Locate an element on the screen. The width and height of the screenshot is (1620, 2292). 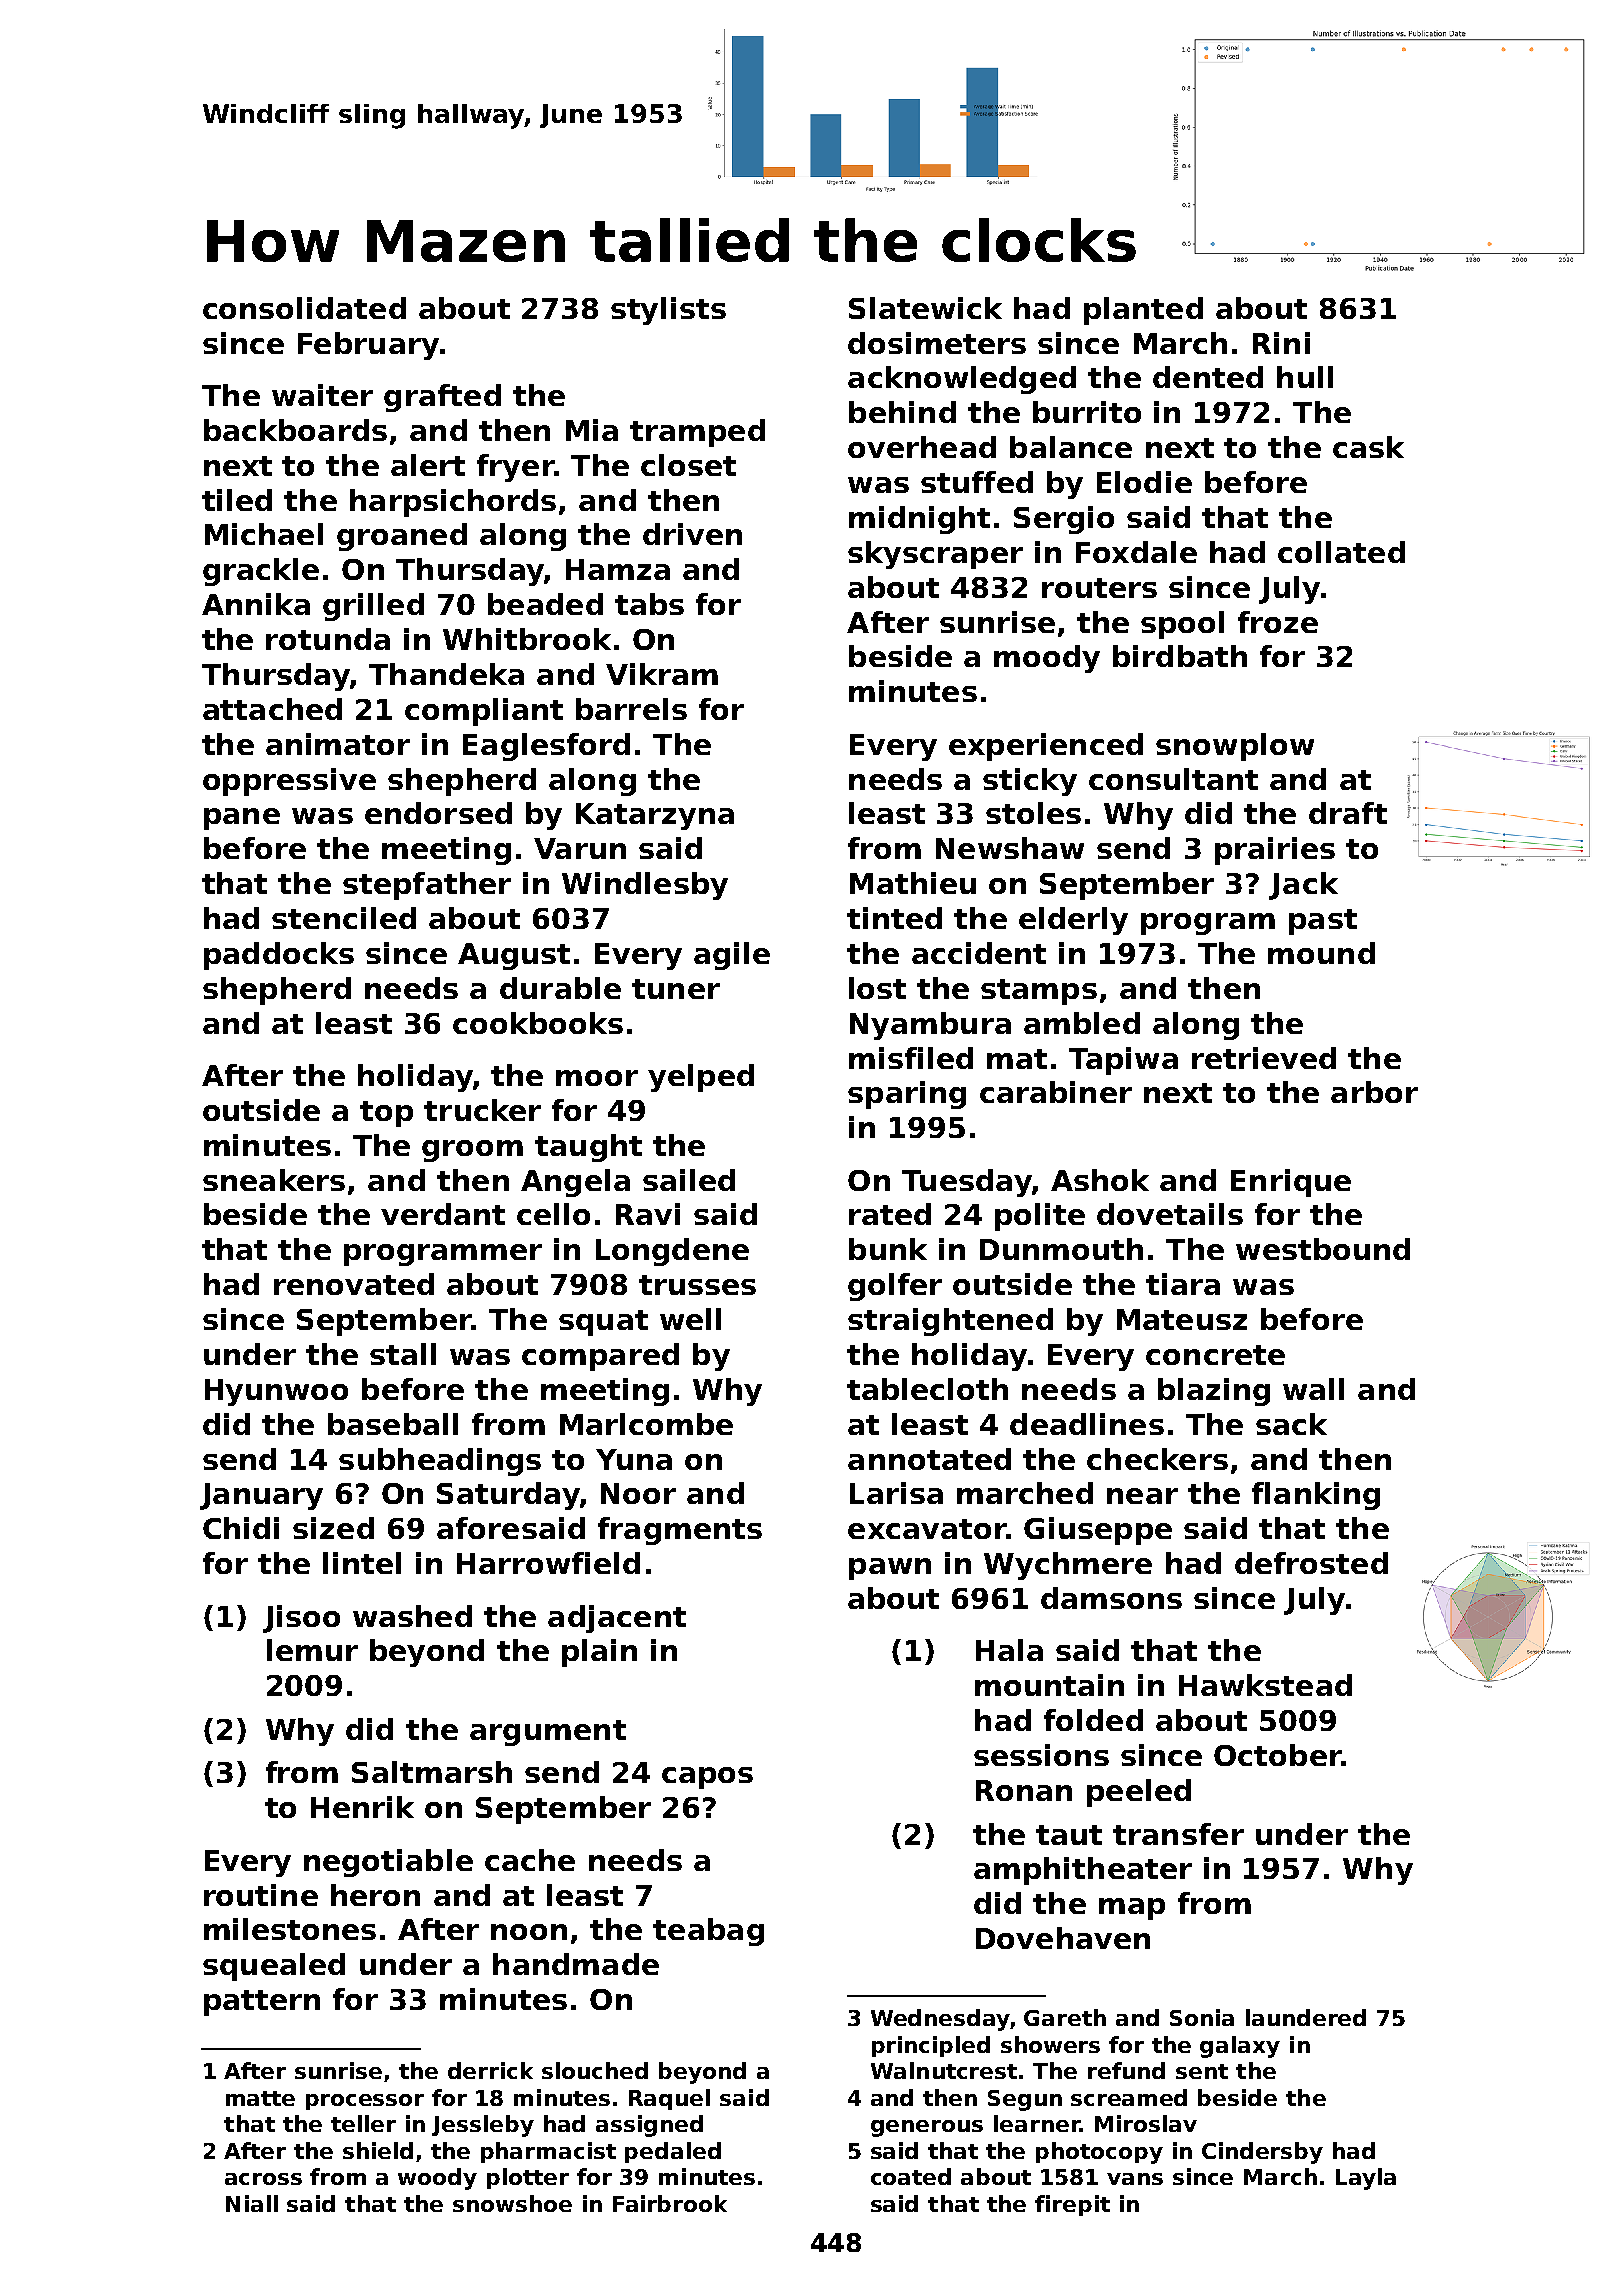
well is located at coordinates (690, 1319).
